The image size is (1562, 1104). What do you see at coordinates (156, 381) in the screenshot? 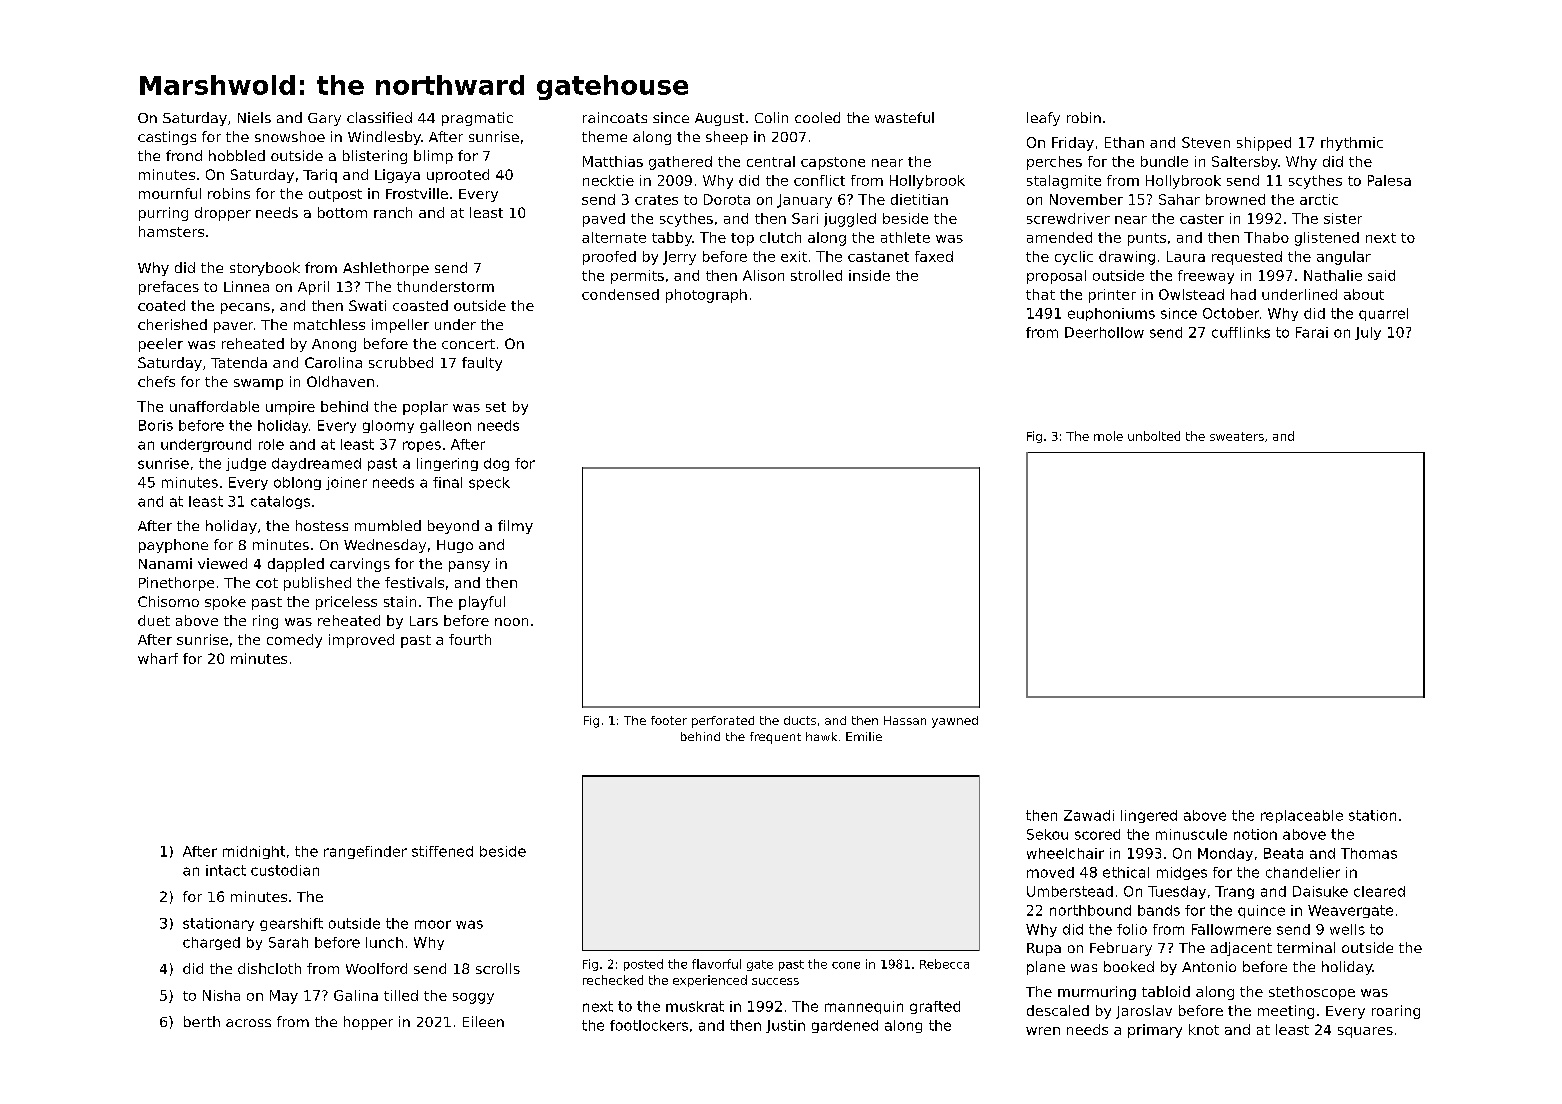
I see `chefs` at bounding box center [156, 381].
